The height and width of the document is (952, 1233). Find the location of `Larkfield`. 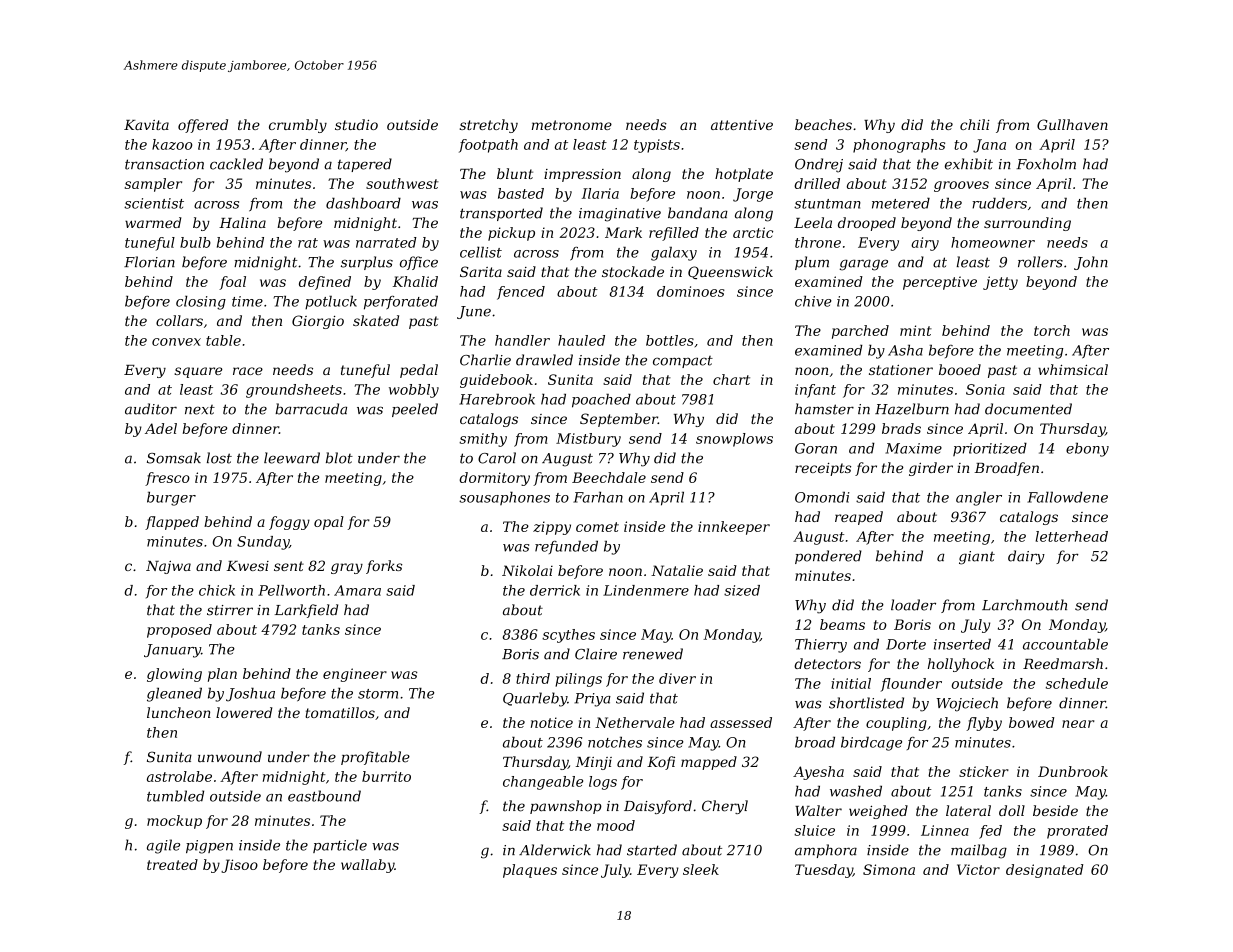

Larkfield is located at coordinates (306, 611).
